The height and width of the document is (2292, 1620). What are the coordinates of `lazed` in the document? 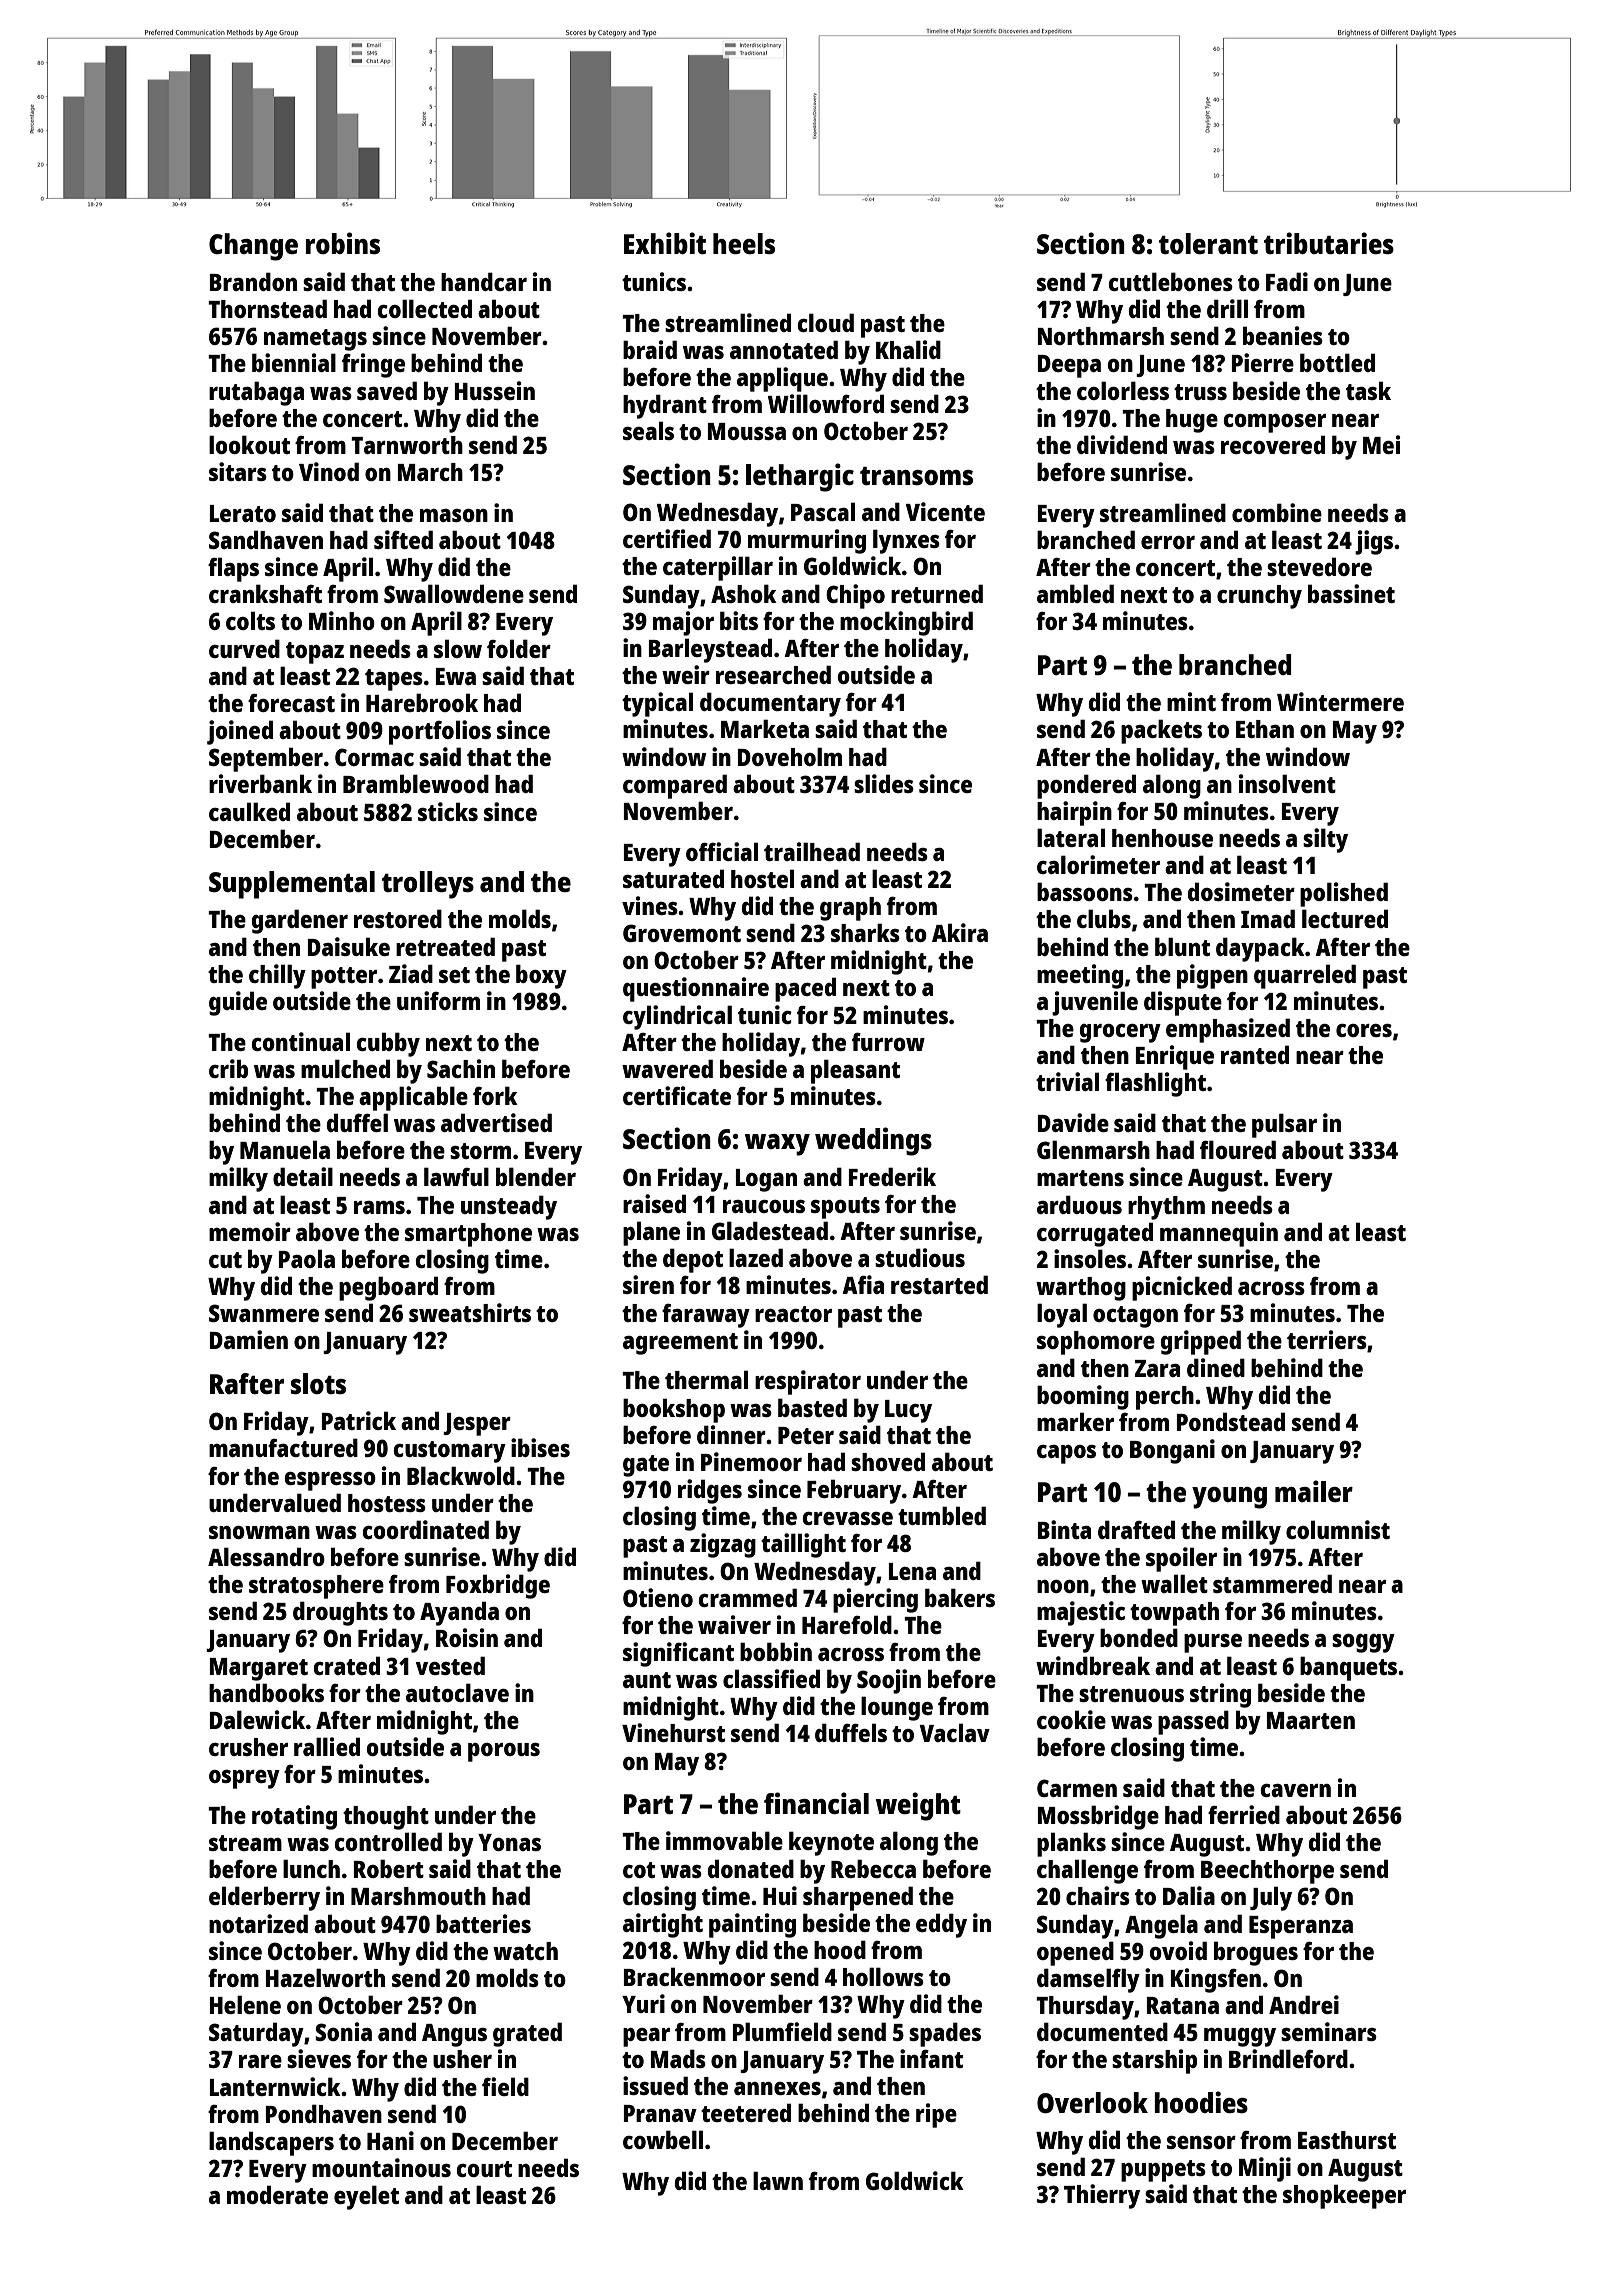 It's located at (756, 1257).
